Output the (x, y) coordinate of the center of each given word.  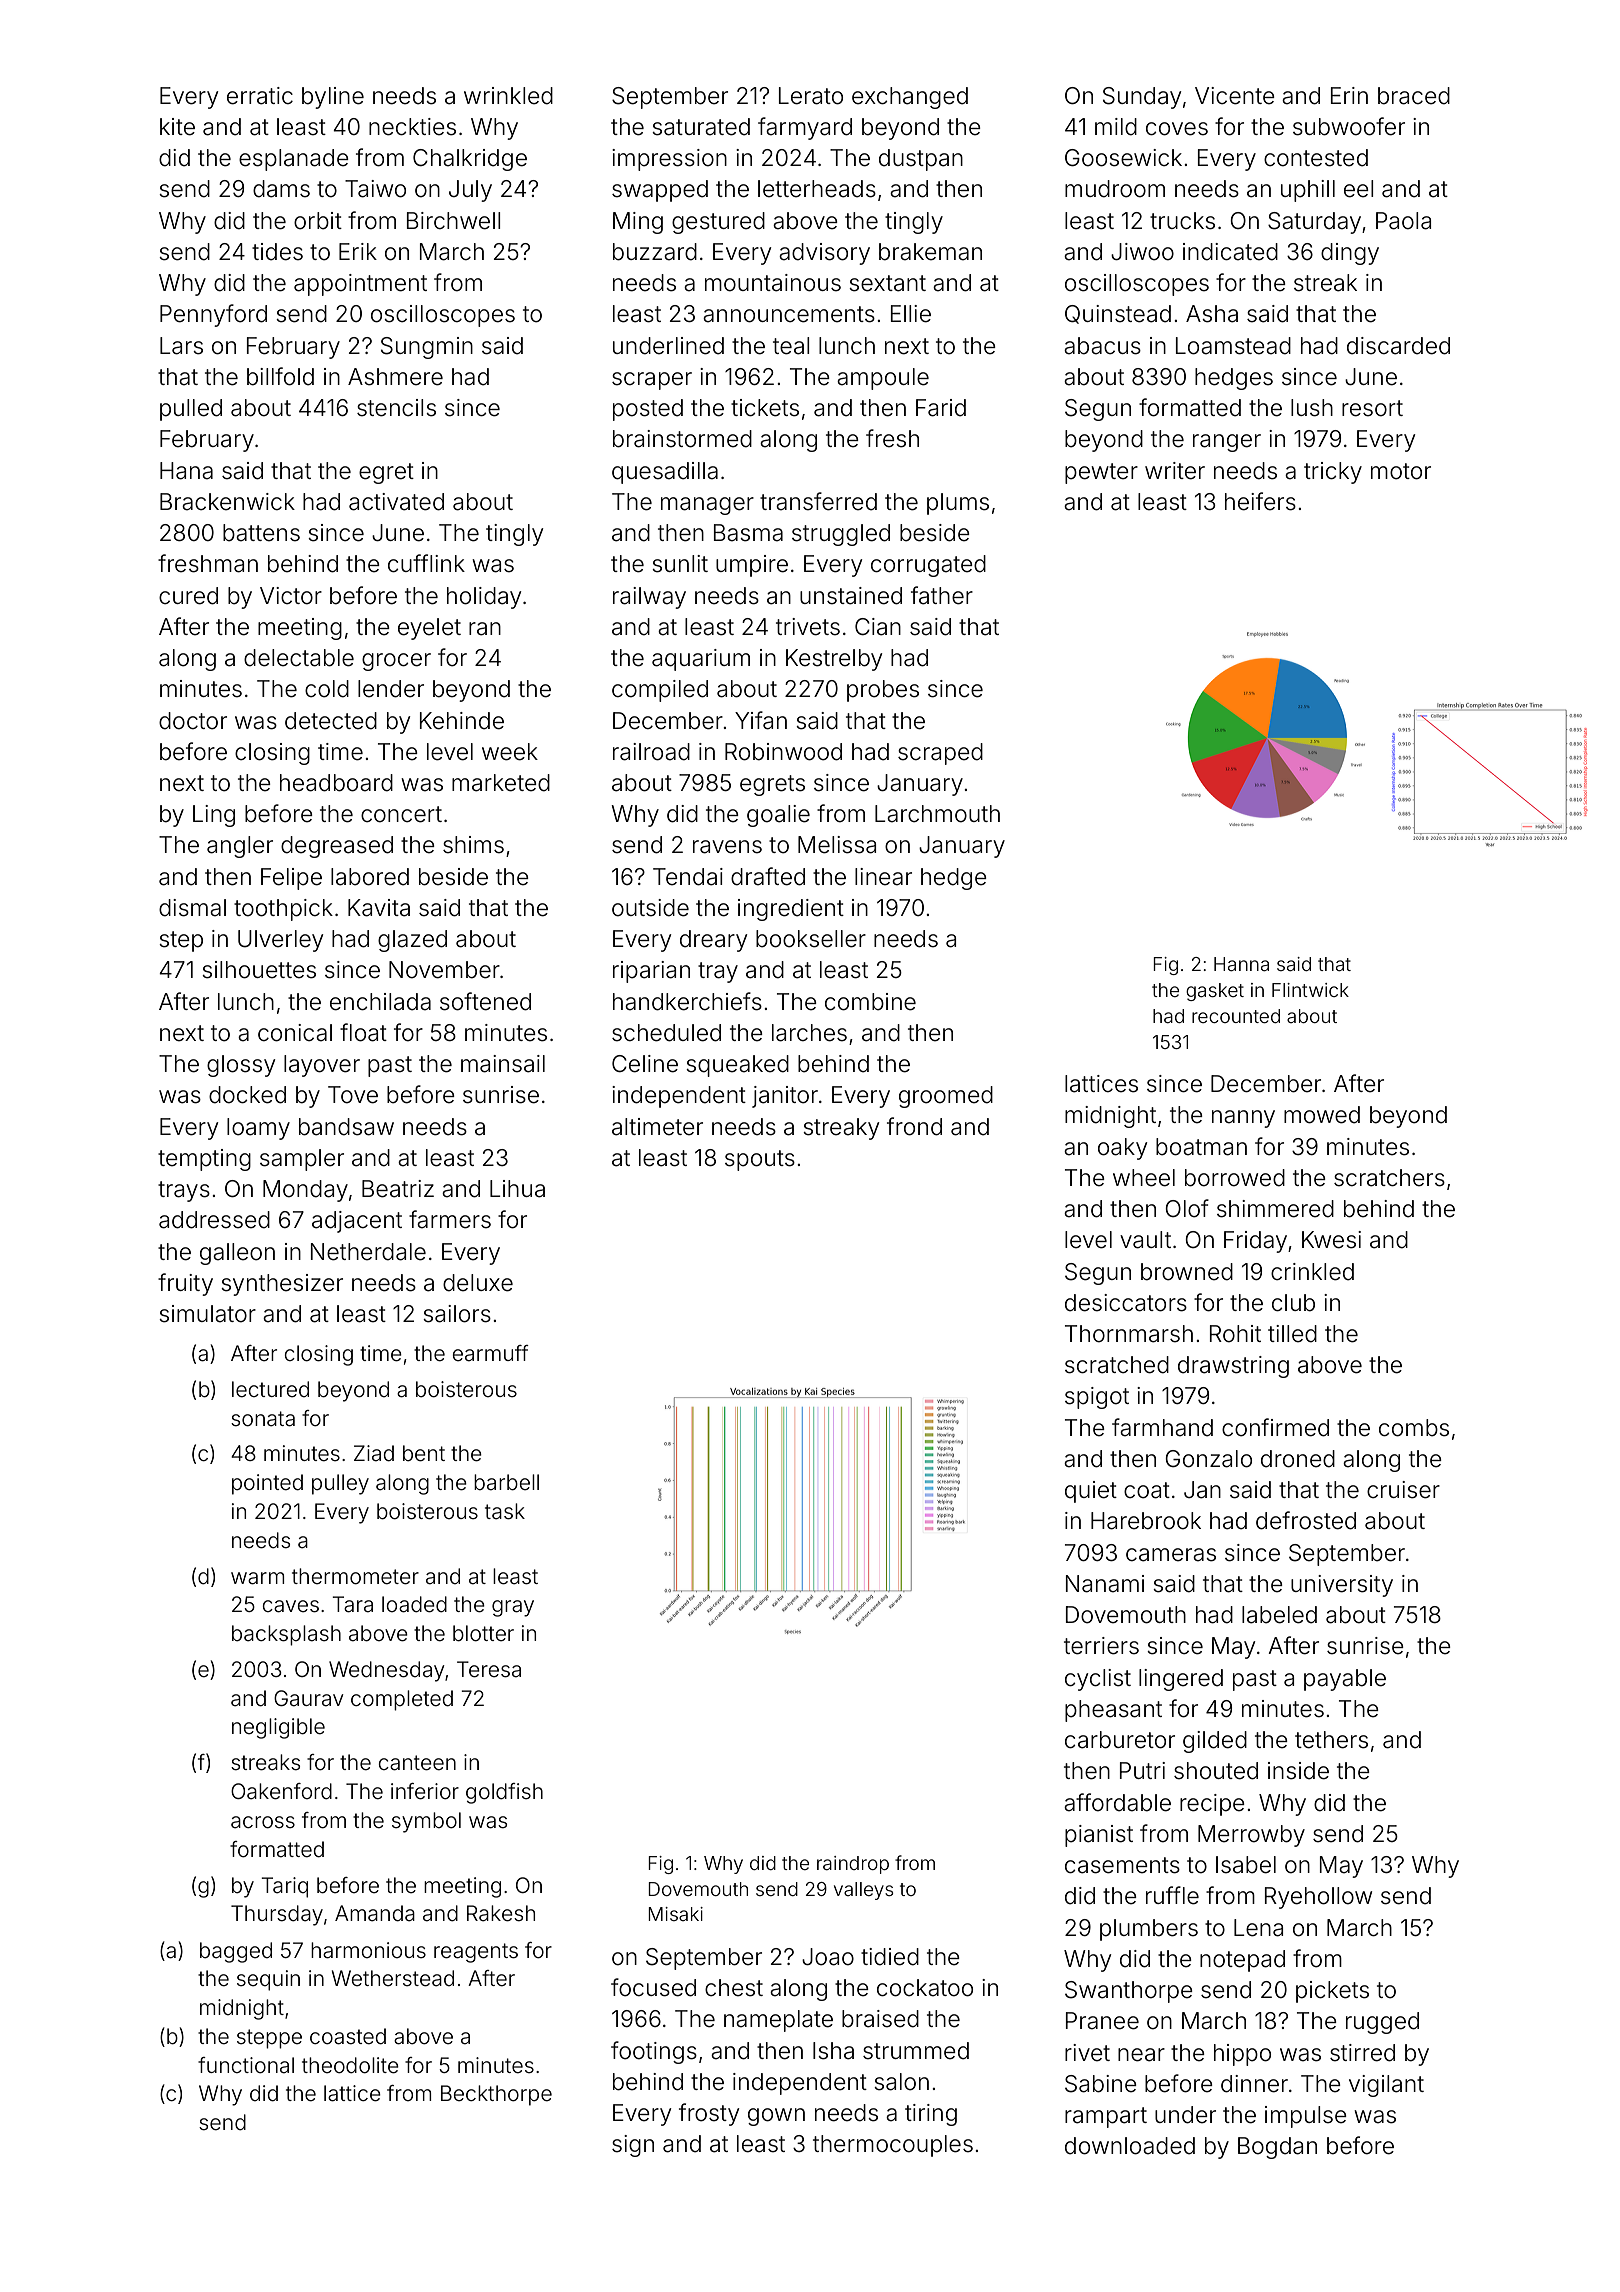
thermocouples (893, 2146)
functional (246, 2065)
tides (277, 252)
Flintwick (1310, 990)
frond (914, 1126)
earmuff (491, 1353)
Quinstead (1118, 314)
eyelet (429, 629)
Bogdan (1277, 2148)
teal (791, 346)
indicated (1230, 252)
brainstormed (682, 439)
